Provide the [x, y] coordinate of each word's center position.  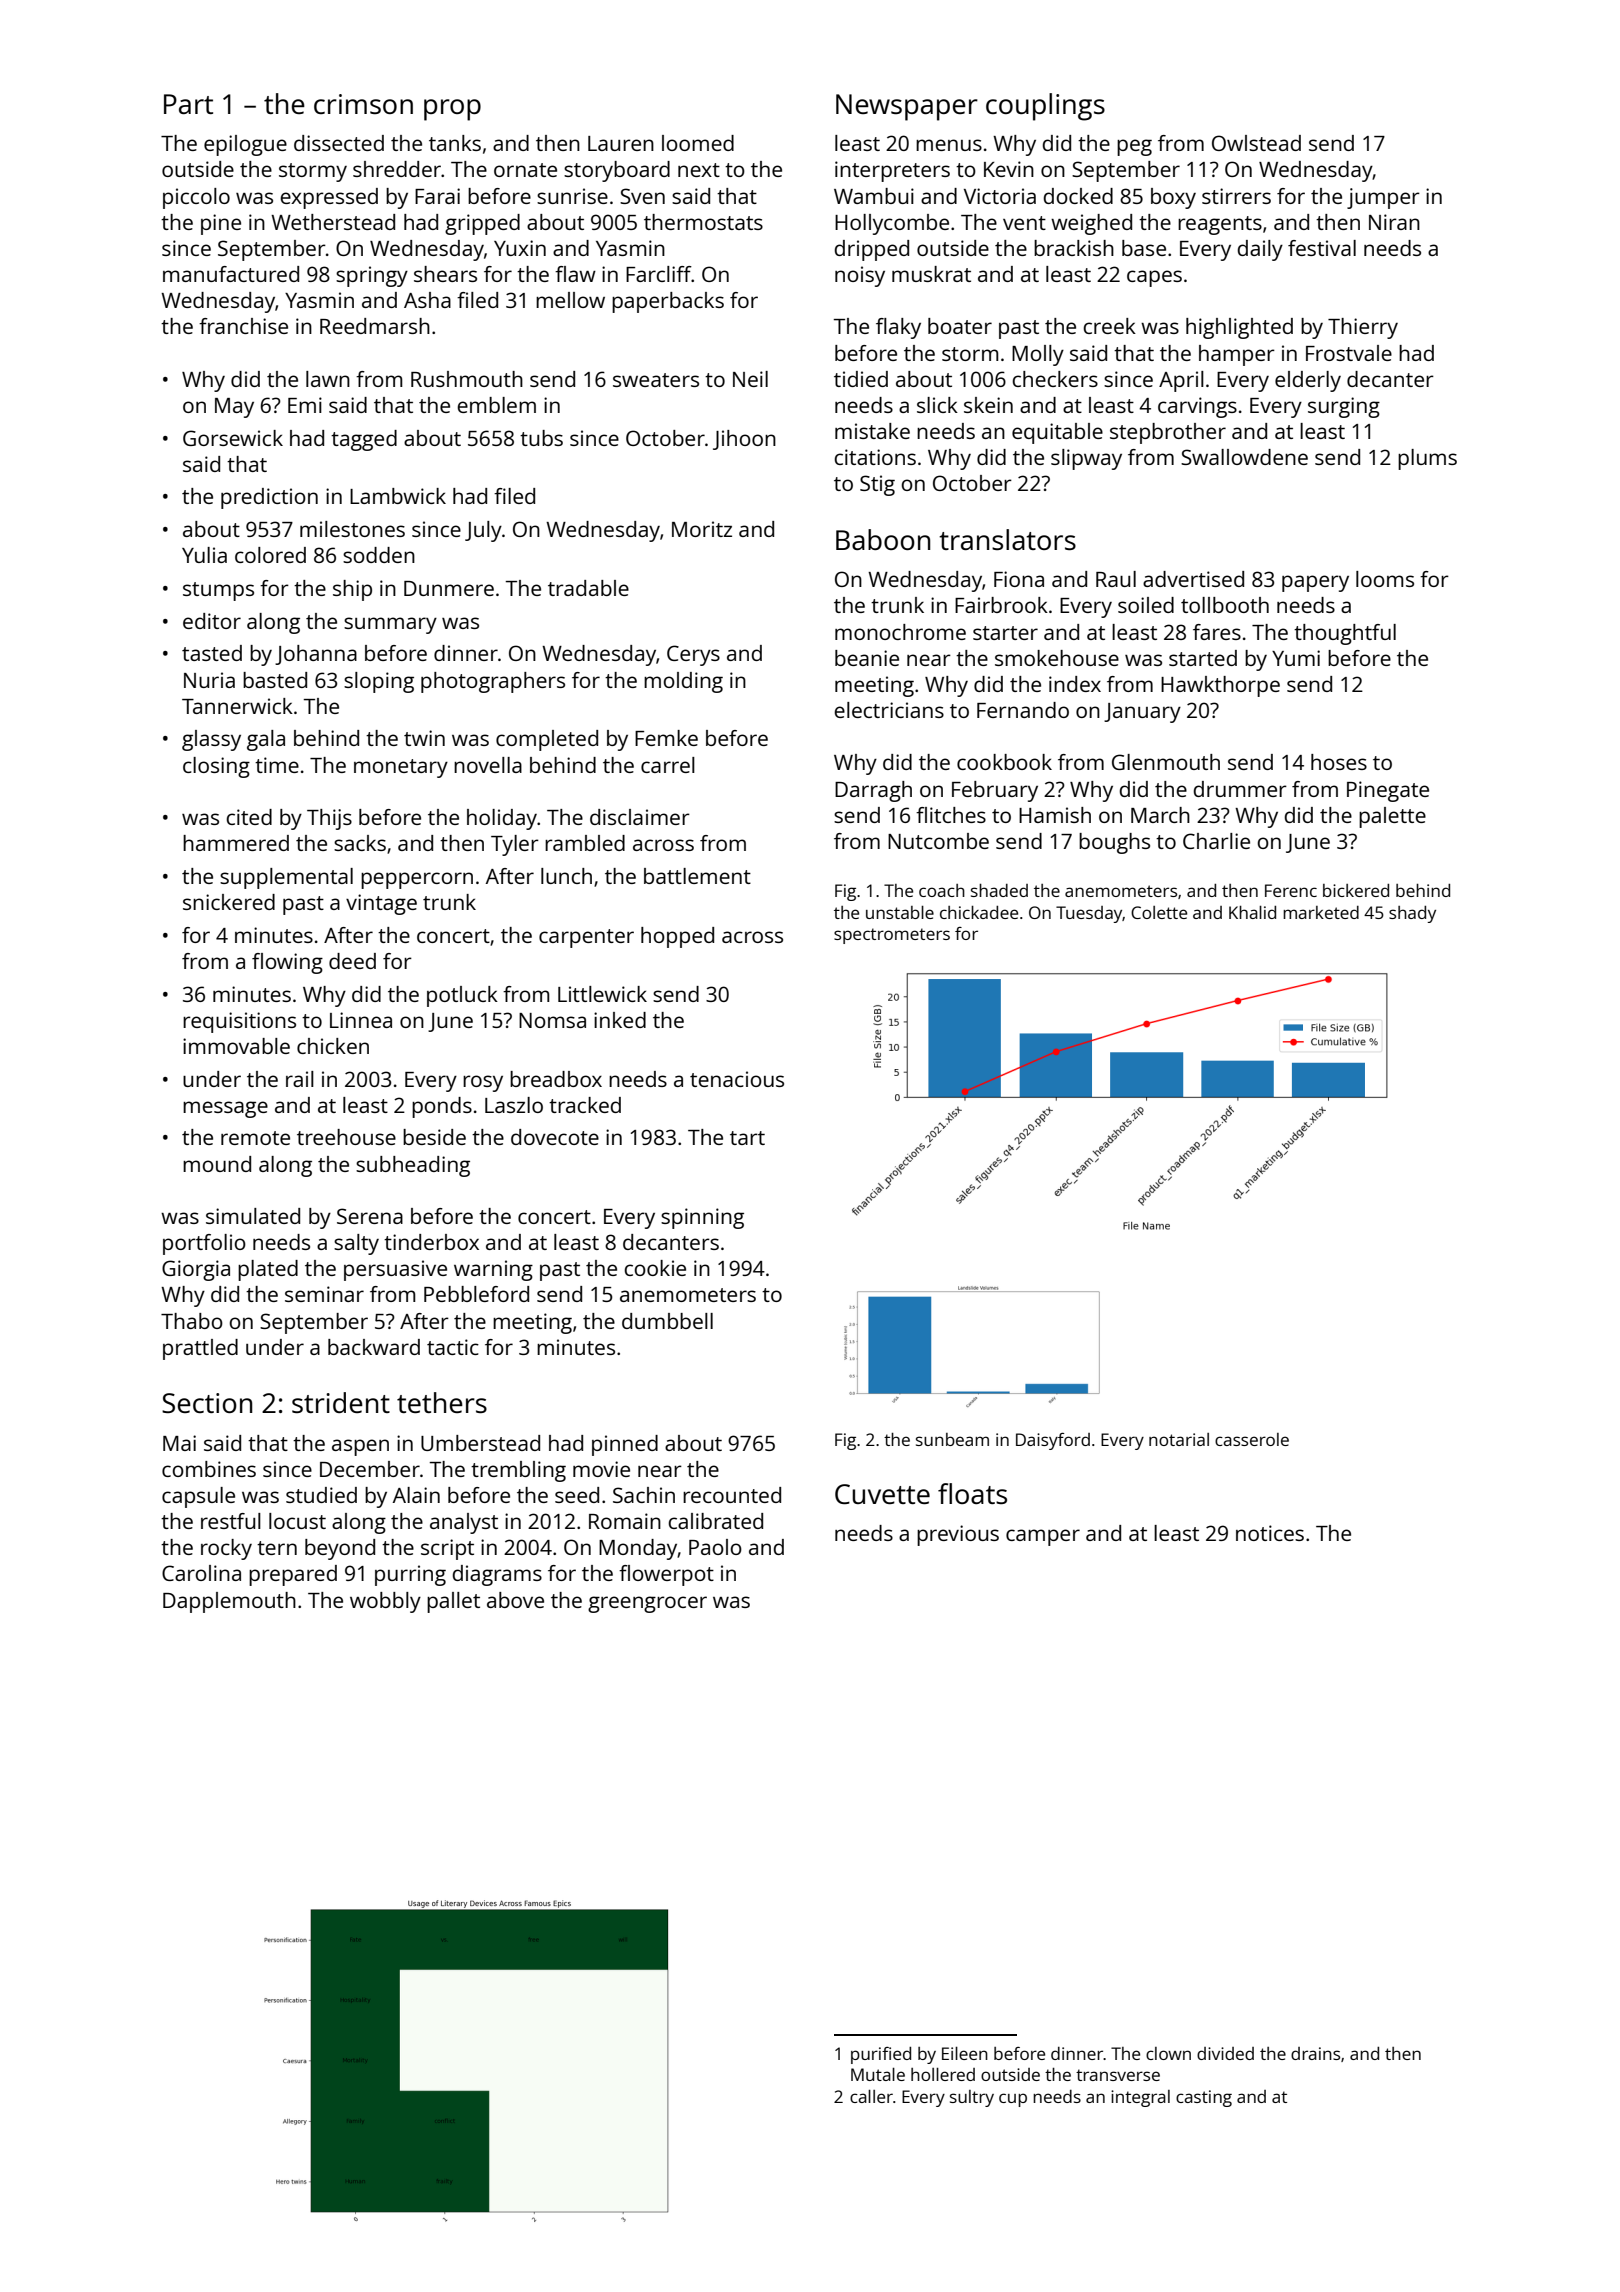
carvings [1197, 407]
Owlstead [1256, 143]
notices [1270, 1533]
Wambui [874, 196]
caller [871, 2096]
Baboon [883, 539]
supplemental [286, 878]
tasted [212, 653]
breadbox [556, 1079]
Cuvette [882, 1494]
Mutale [878, 2074]
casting [1204, 2098]
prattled [200, 1349]
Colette [1159, 912]
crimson [363, 104]
